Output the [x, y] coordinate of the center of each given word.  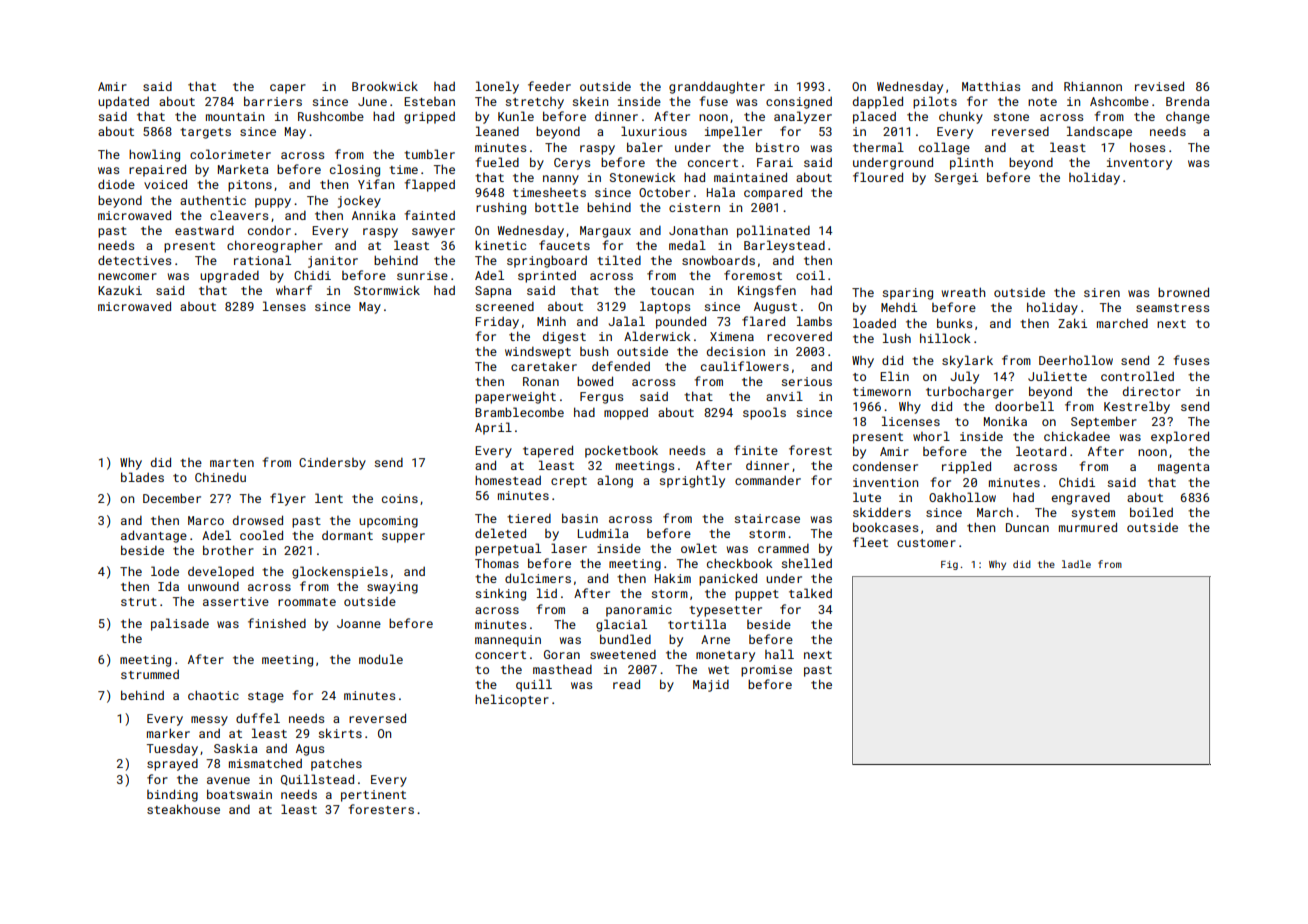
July [965, 377]
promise [766, 671]
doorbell [1024, 406]
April [493, 428]
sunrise [422, 275]
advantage [154, 536]
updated [123, 102]
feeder [549, 86]
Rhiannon [1093, 86]
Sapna [493, 292]
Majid [711, 686]
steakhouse [183, 809]
